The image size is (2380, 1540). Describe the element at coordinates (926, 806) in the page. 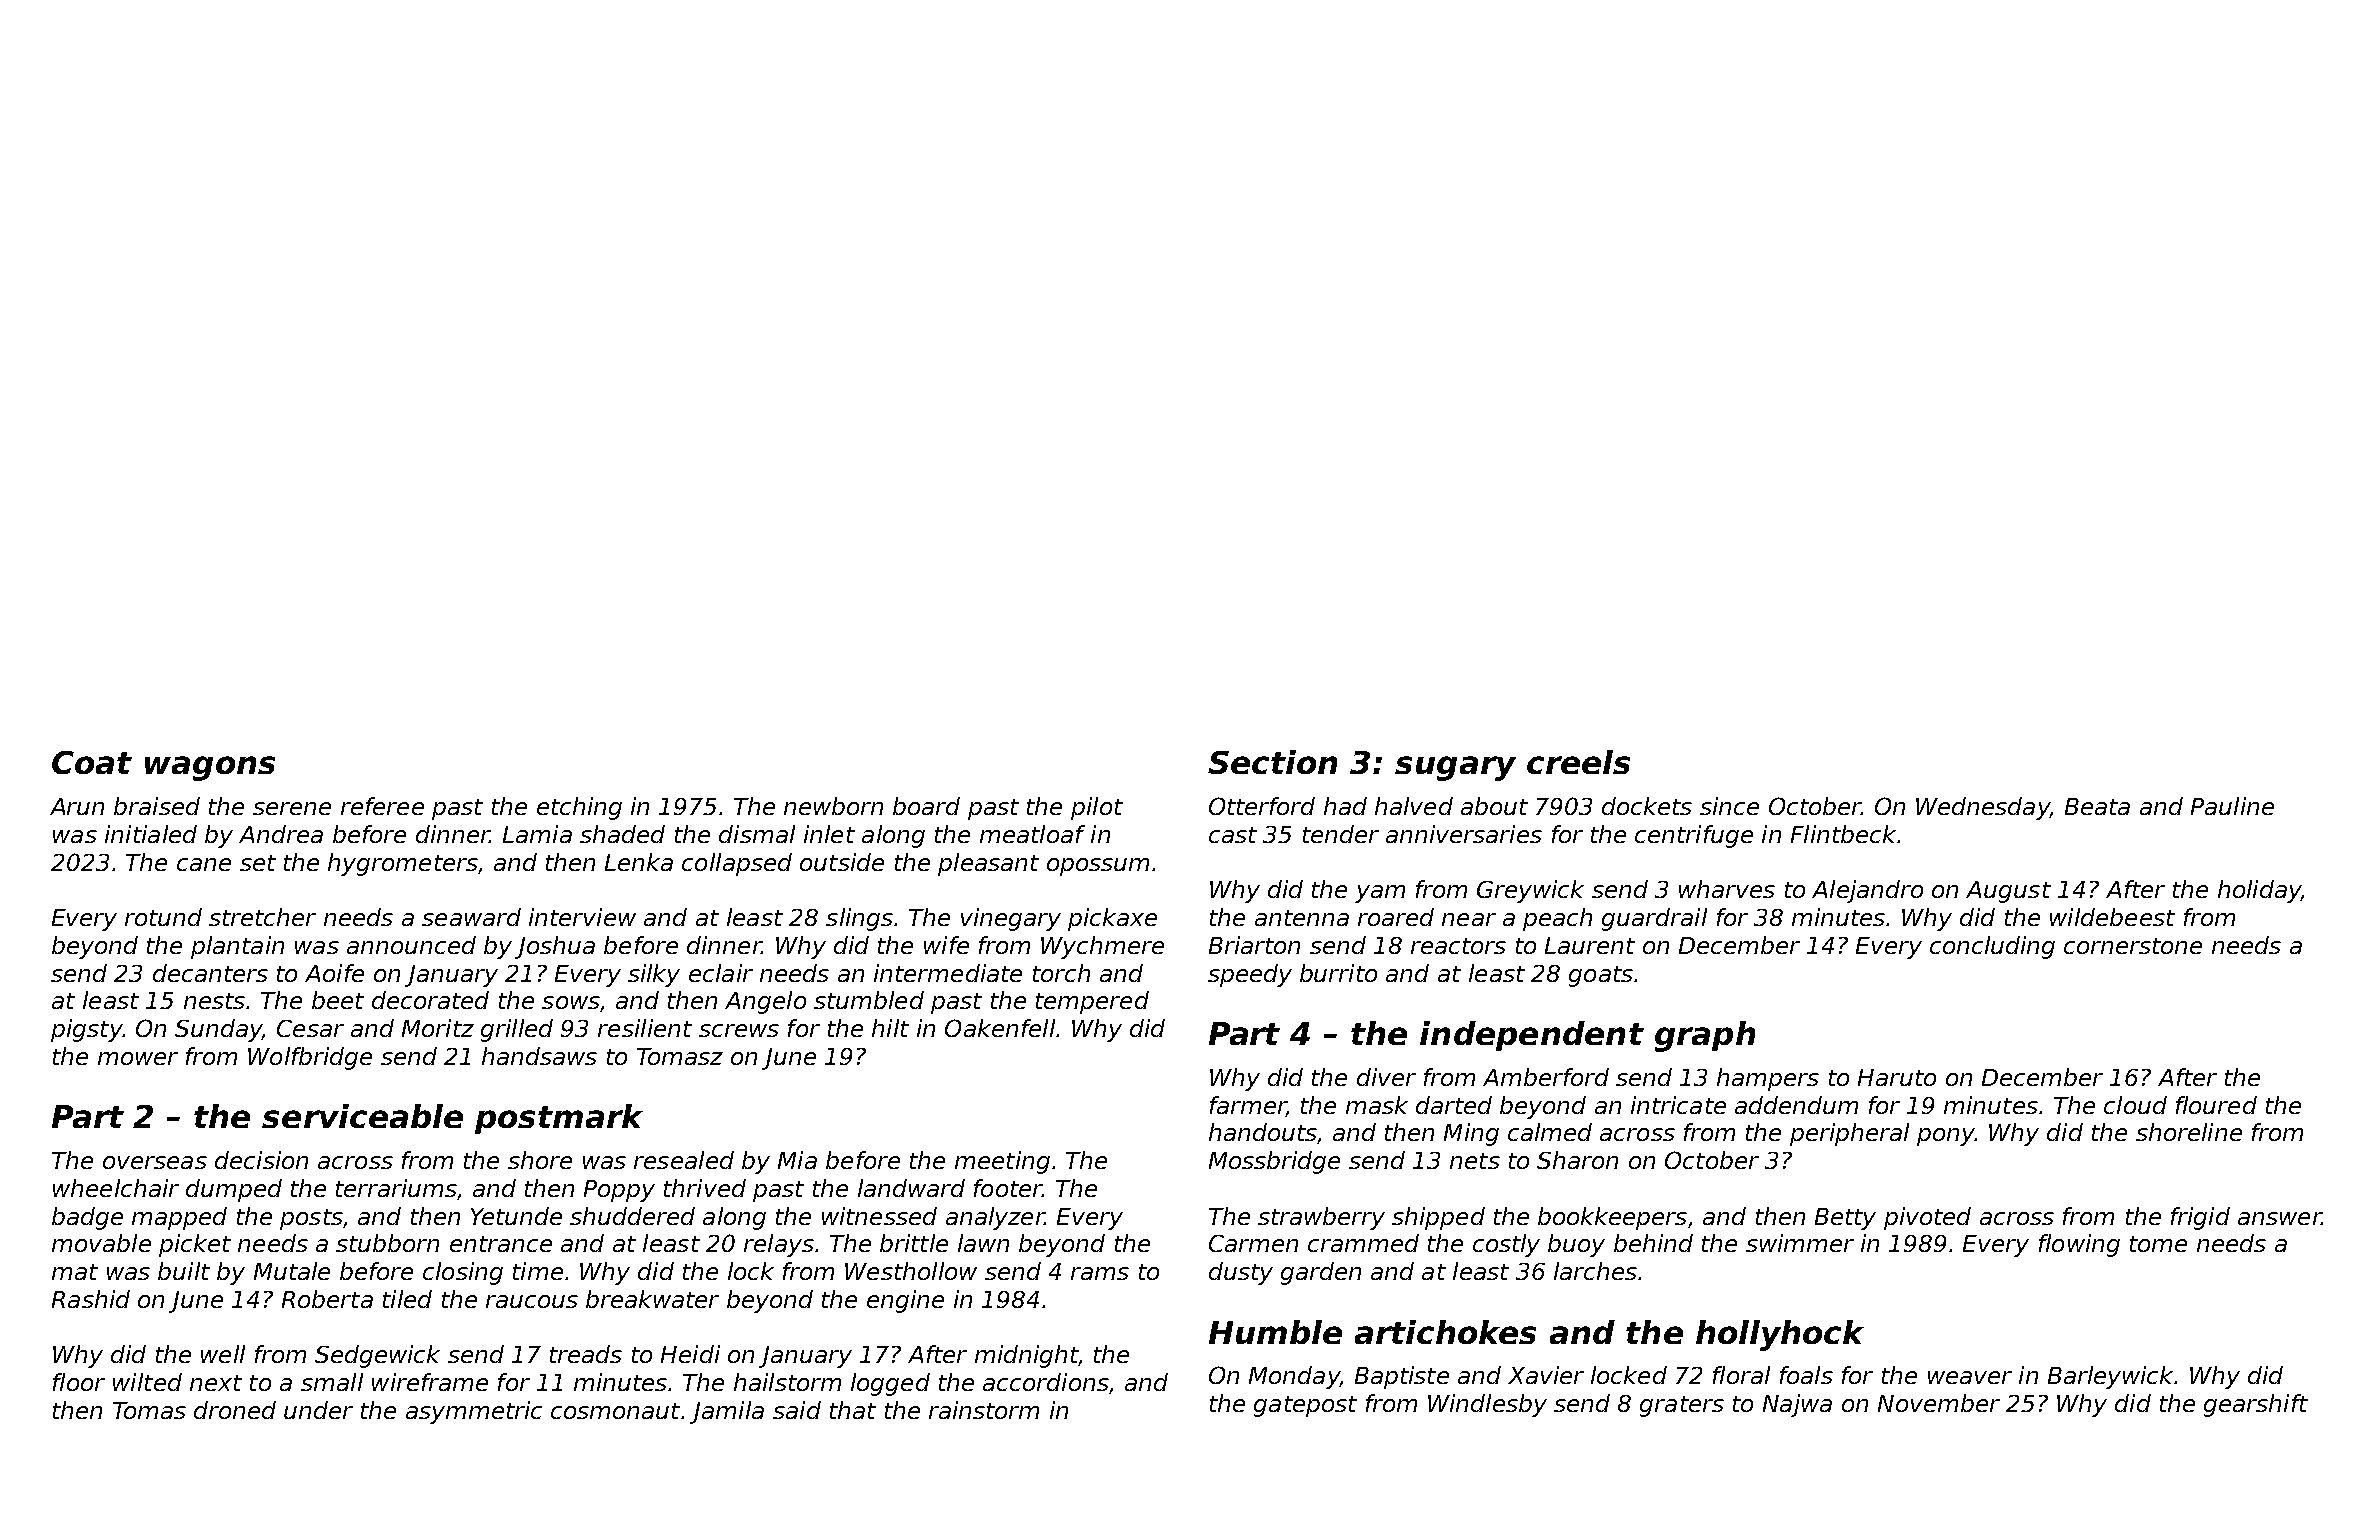

I see `board` at that location.
